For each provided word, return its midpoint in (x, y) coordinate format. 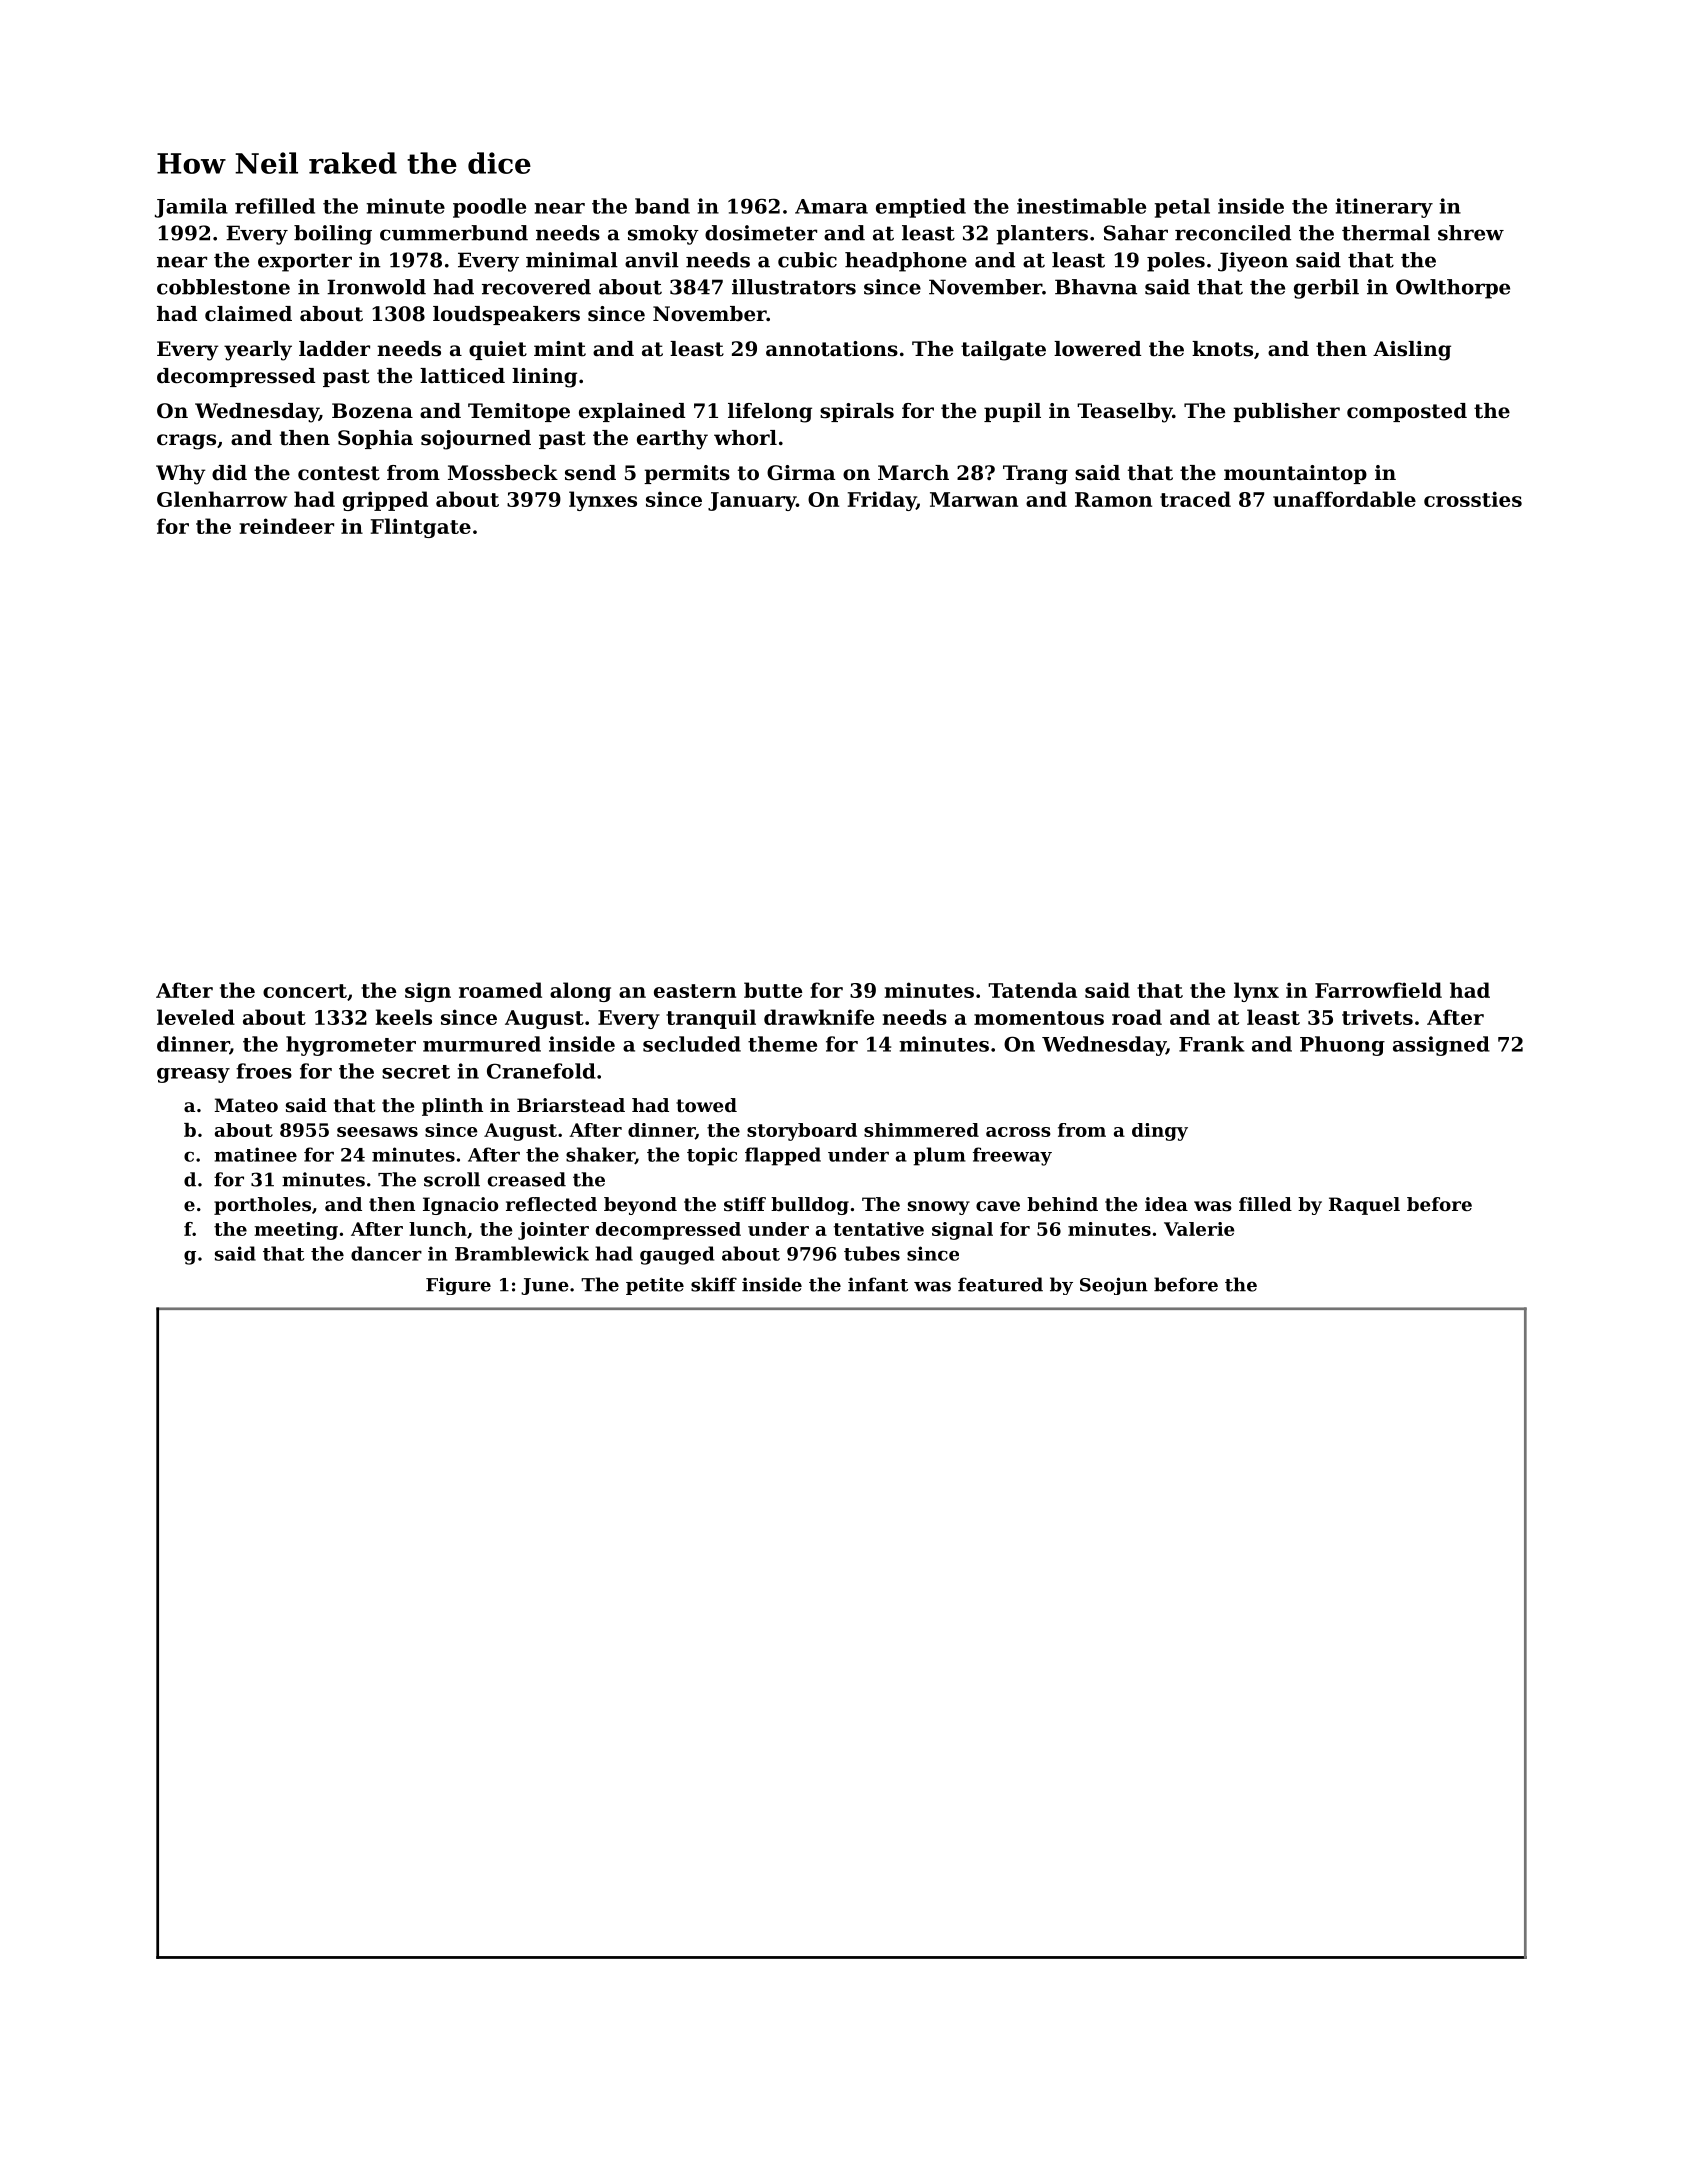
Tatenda (1032, 990)
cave (998, 1206)
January (752, 501)
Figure (458, 1286)
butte (773, 990)
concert (305, 991)
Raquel (1364, 1206)
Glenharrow (222, 499)
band (662, 206)
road (1137, 1017)
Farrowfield (1378, 990)
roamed (500, 990)
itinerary (1384, 208)
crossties (1473, 499)
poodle (489, 208)
